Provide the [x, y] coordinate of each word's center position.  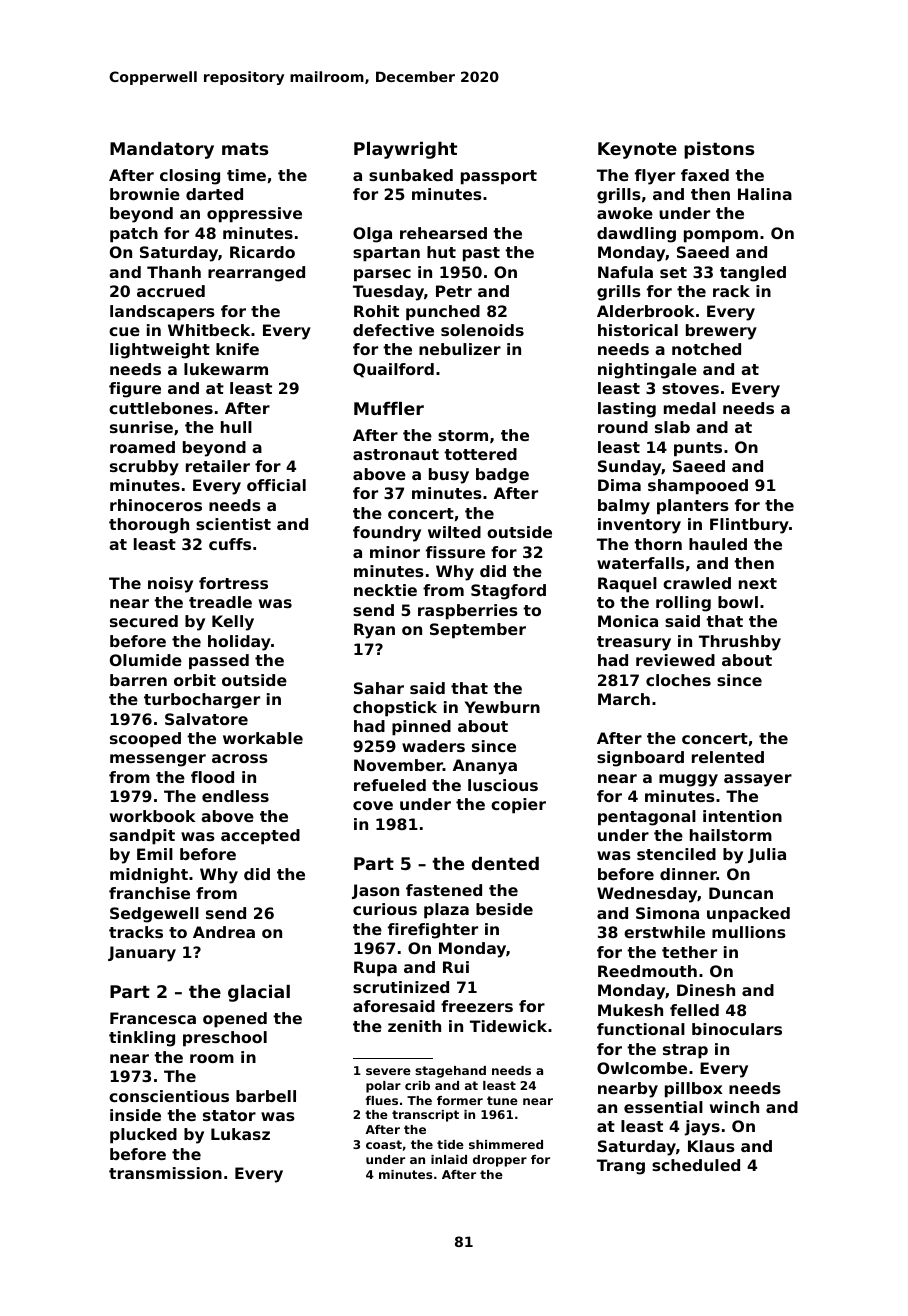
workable [263, 738]
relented [728, 757]
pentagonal [647, 818]
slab [672, 427]
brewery [721, 332]
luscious [503, 785]
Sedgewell [154, 915]
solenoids [482, 330]
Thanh [174, 272]
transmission [165, 1173]
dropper [500, 1161]
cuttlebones [161, 408]
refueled [390, 785]
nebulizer [460, 349]
